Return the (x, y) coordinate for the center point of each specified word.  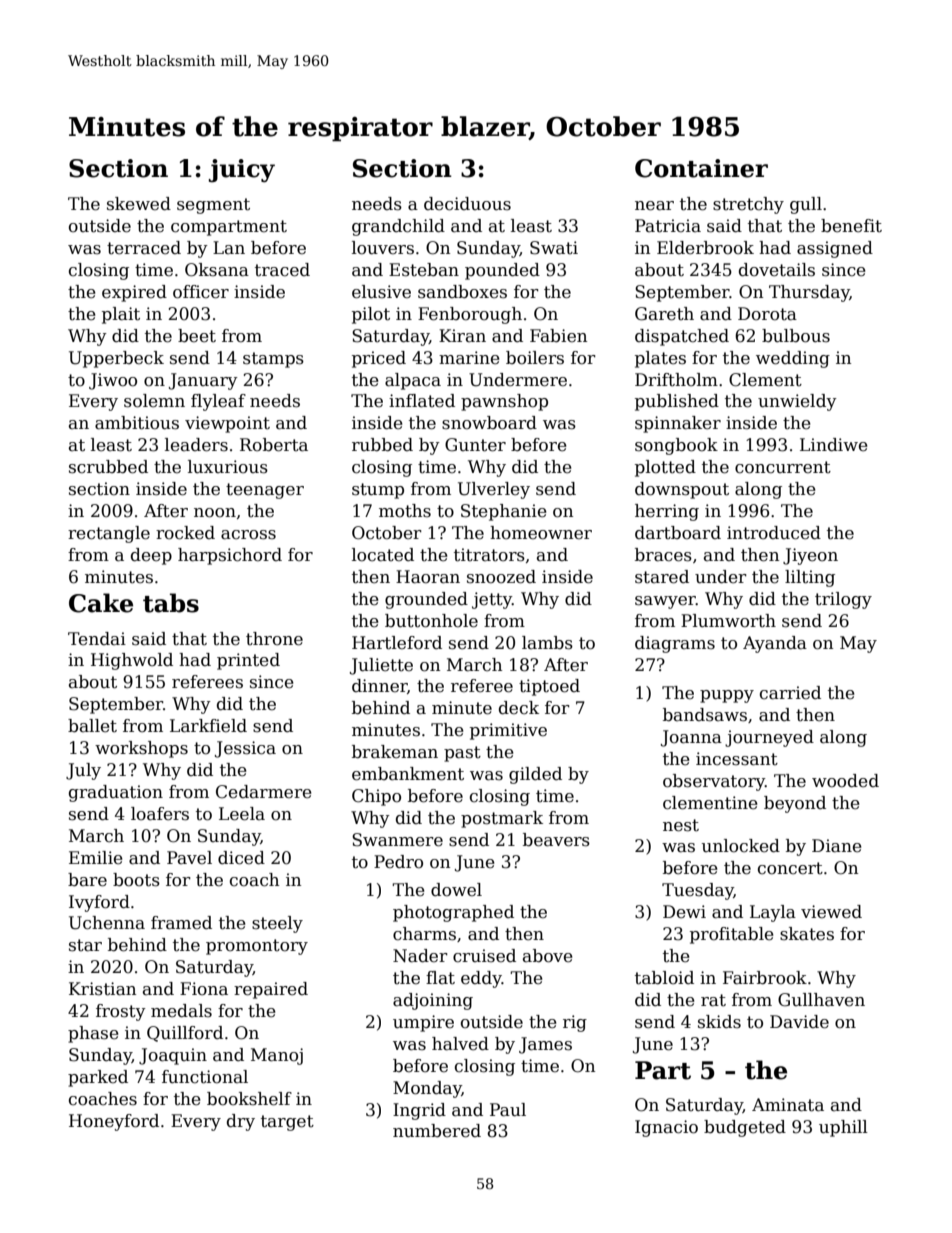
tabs (171, 603)
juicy (242, 171)
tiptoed (549, 687)
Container (701, 168)
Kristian (102, 989)
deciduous (467, 204)
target (287, 1123)
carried (790, 693)
